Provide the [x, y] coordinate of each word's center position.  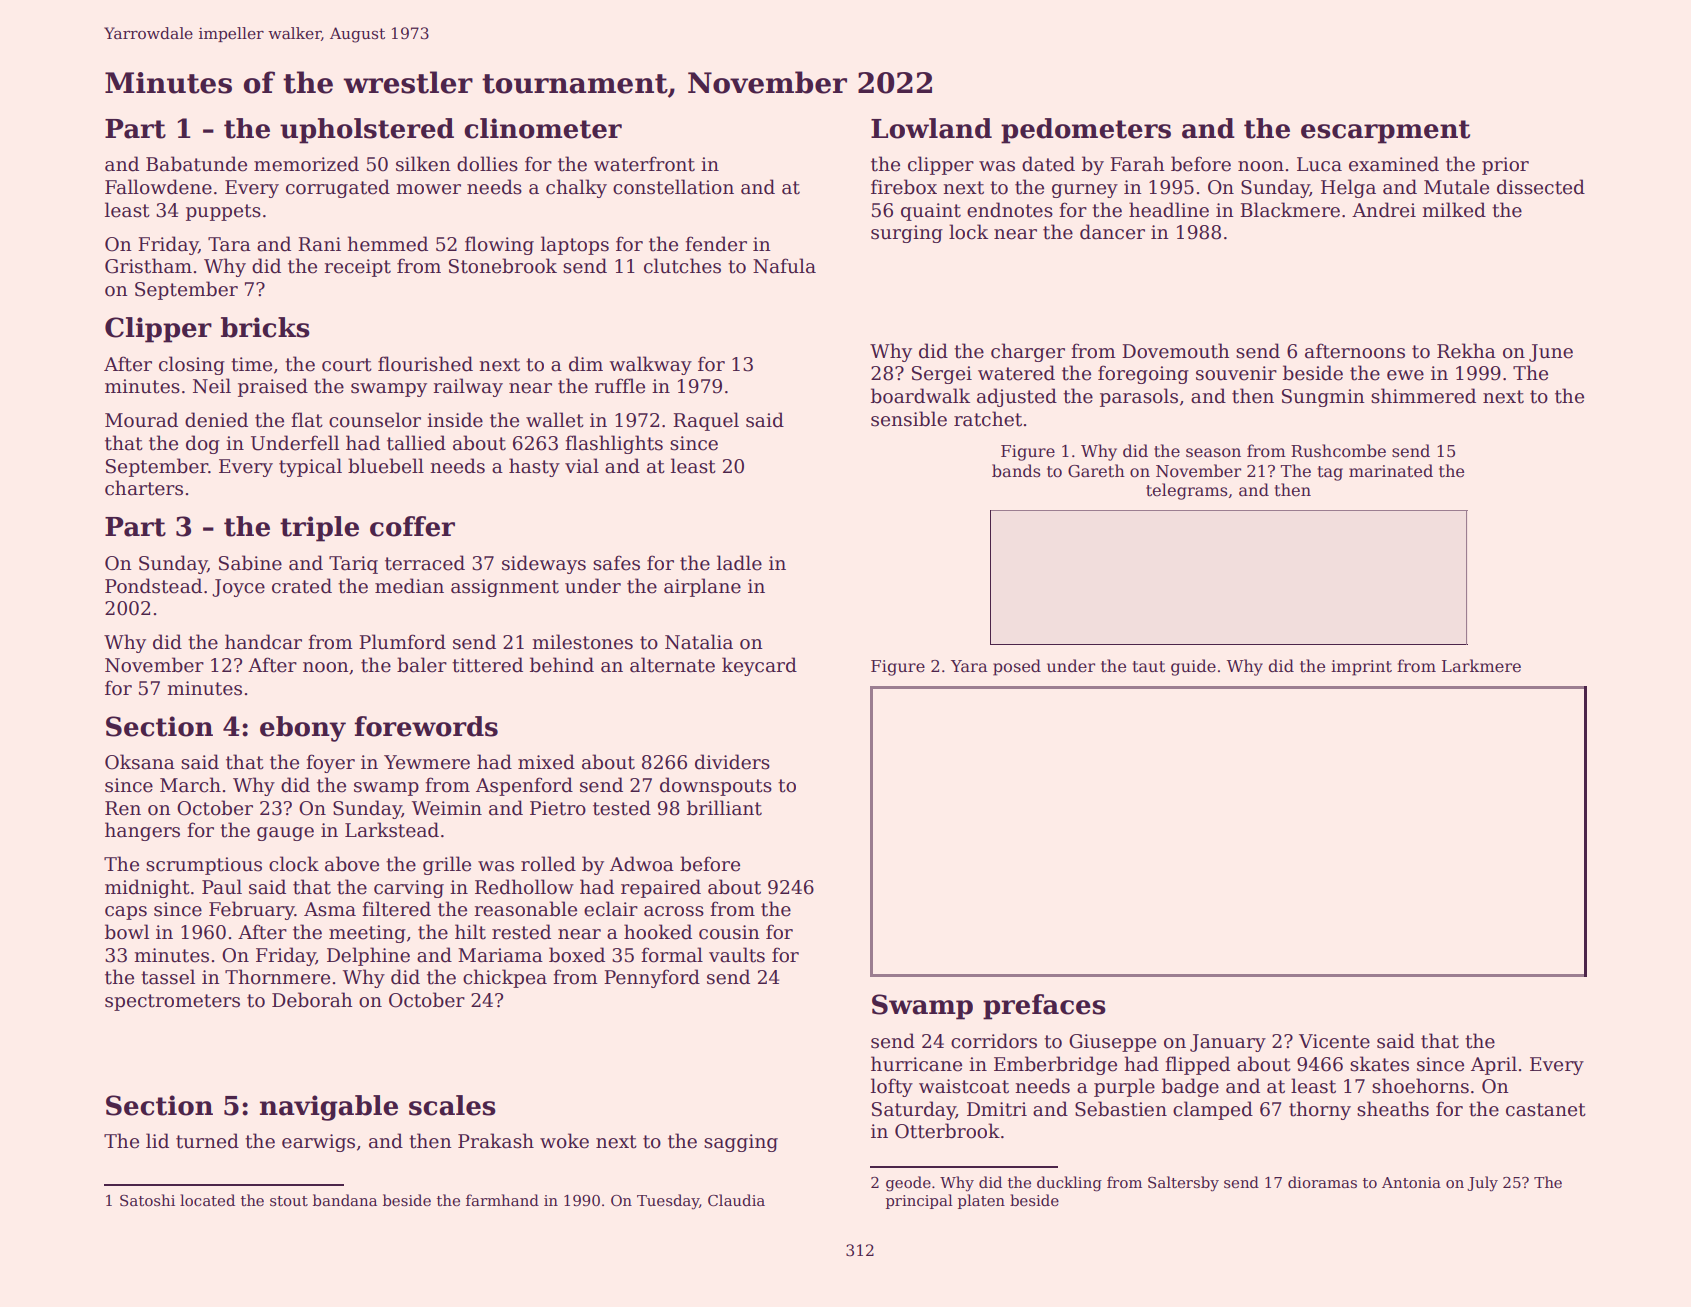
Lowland [931, 128]
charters [144, 488]
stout [289, 1201]
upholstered [367, 131]
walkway [650, 365]
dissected [1541, 187]
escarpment [1385, 132]
